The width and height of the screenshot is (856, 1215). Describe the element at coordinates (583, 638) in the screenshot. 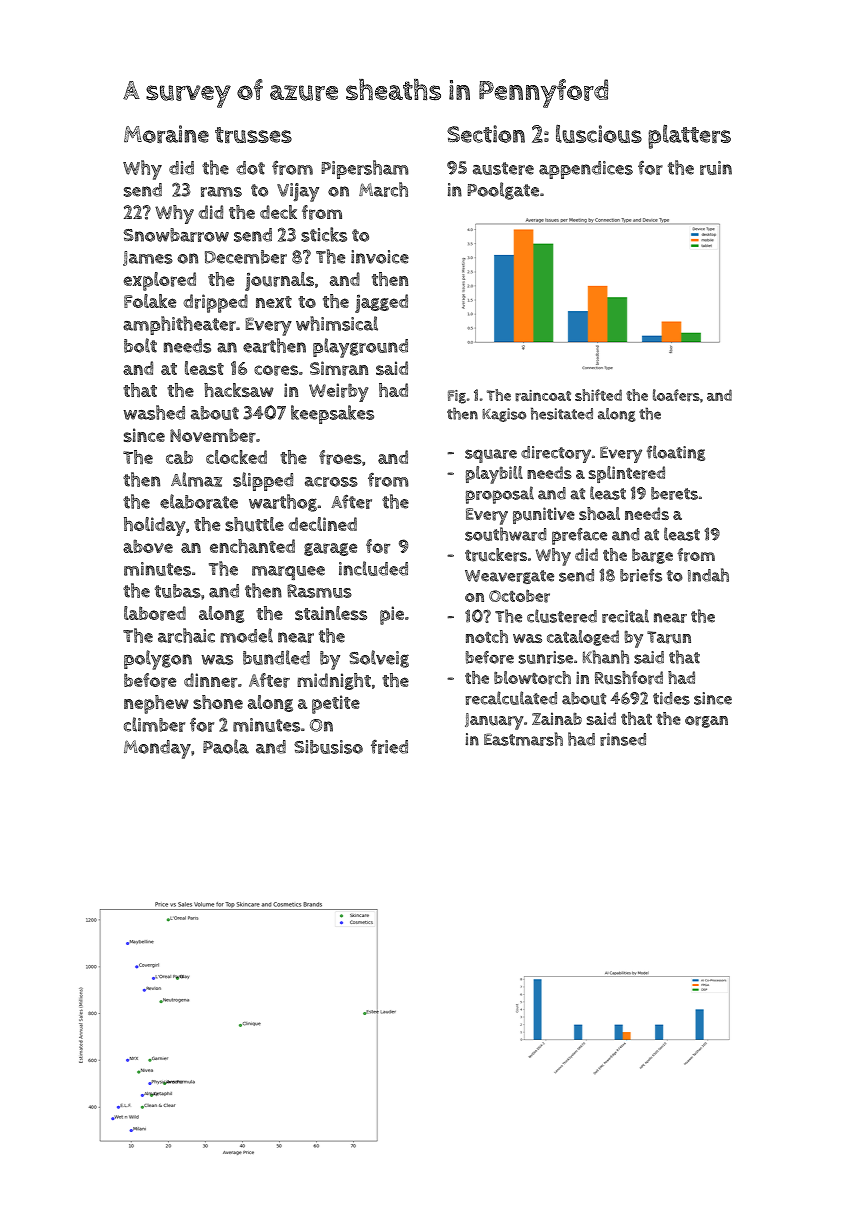

I see `cataloged` at that location.
